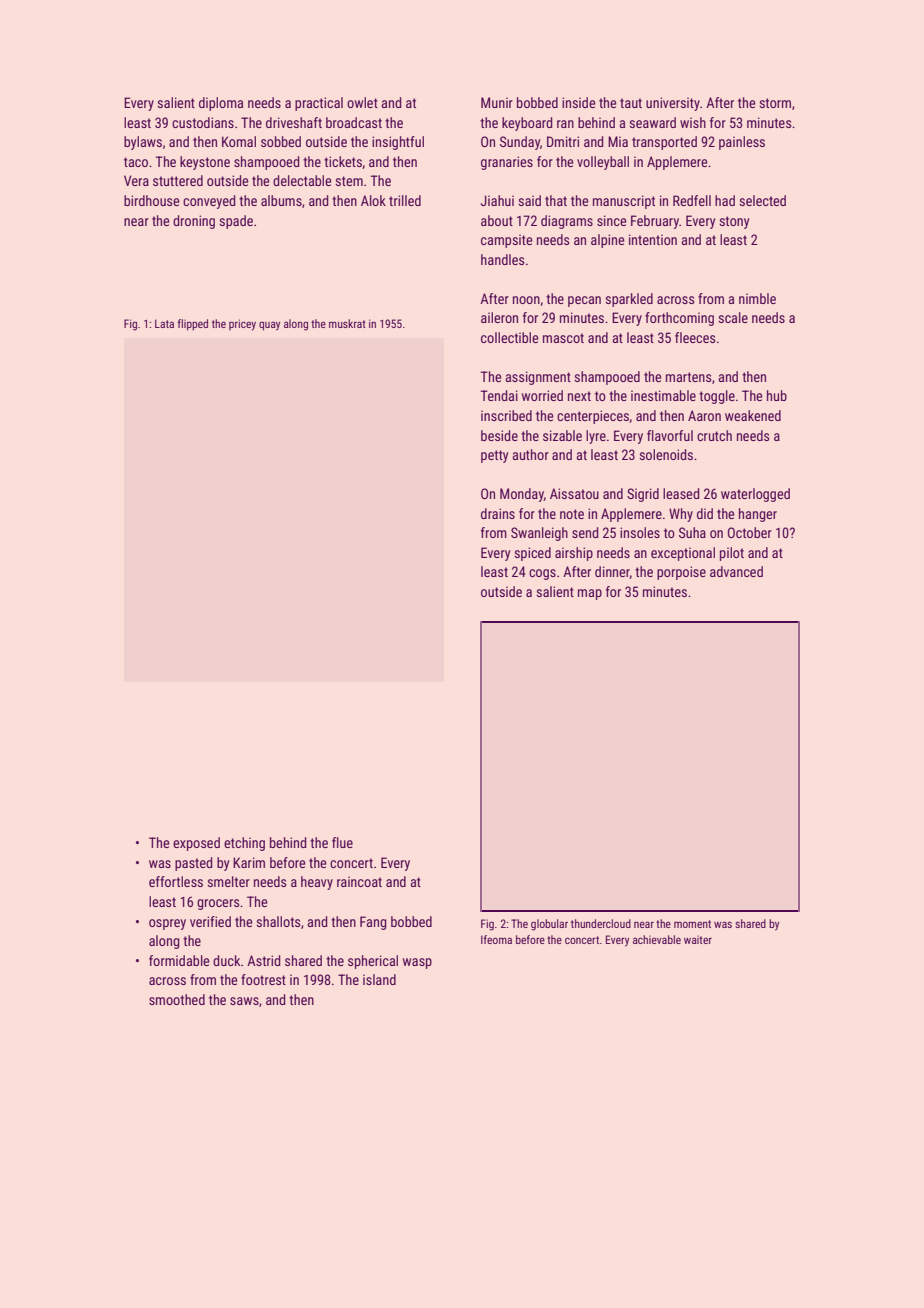 Image resolution: width=924 pixels, height=1308 pixels. What do you see at coordinates (762, 200) in the page?
I see `selected` at bounding box center [762, 200].
